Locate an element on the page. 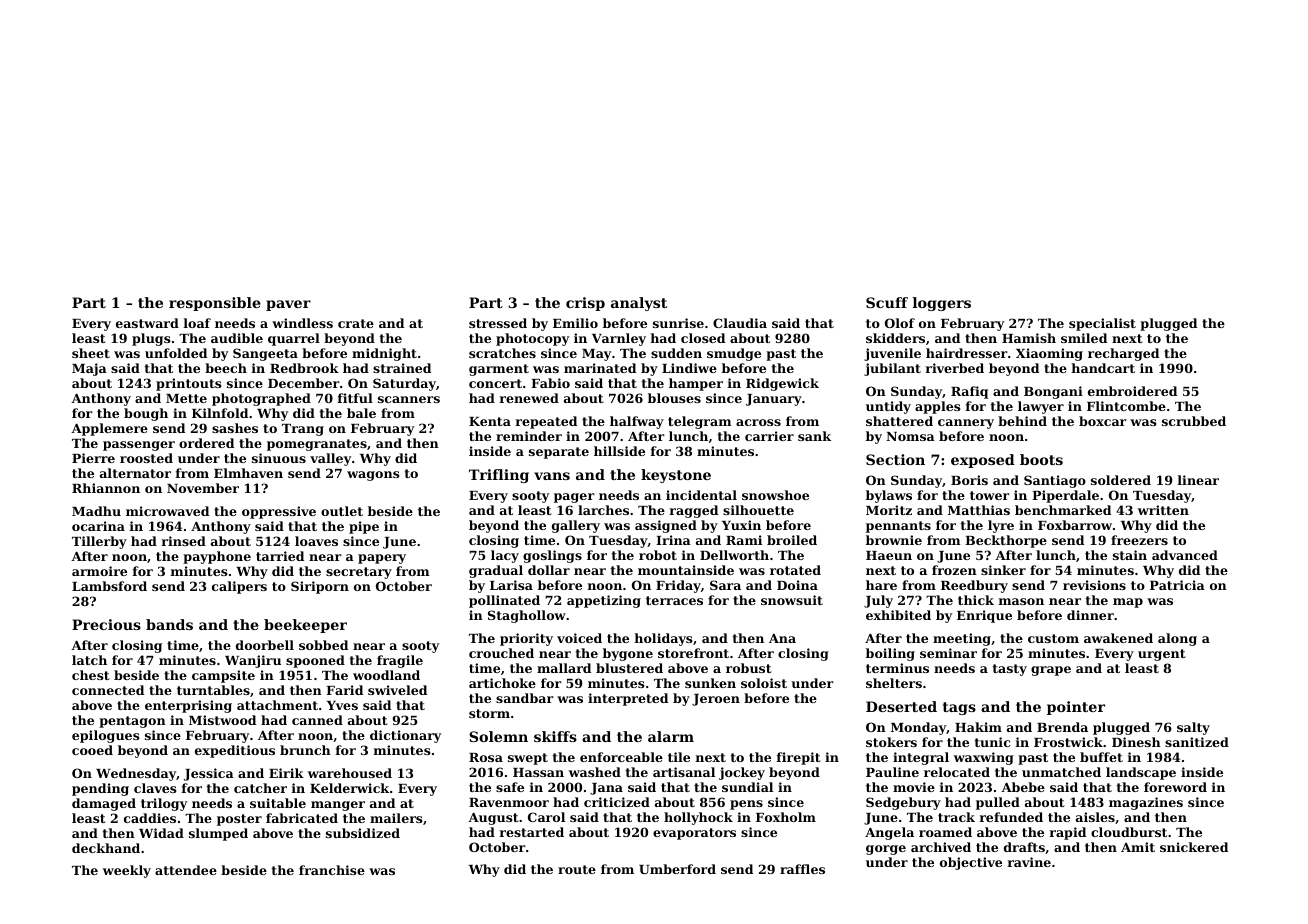 Image resolution: width=1308 pixels, height=924 pixels. responsible is located at coordinates (215, 304).
